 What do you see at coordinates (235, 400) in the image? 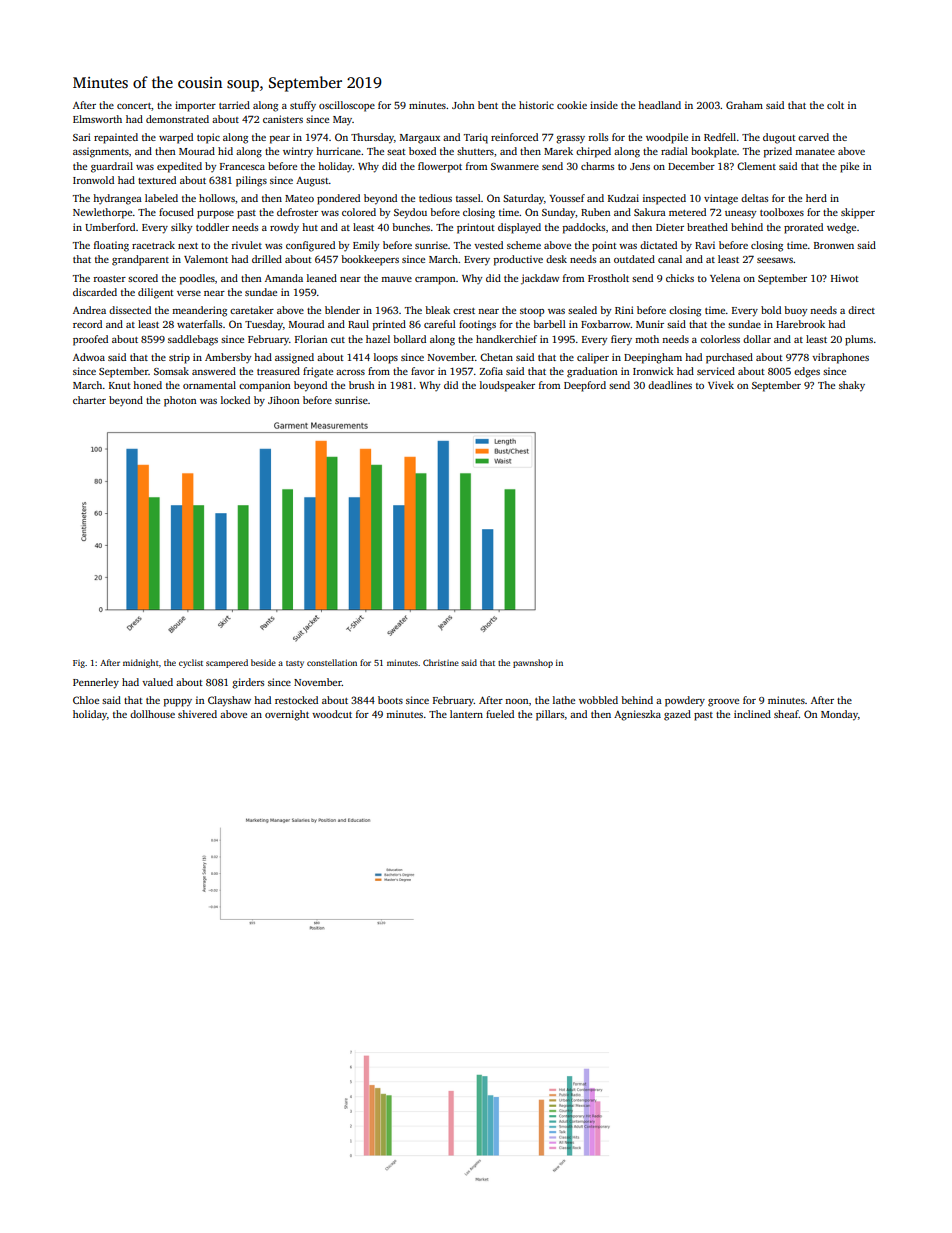
I see `locked` at bounding box center [235, 400].
